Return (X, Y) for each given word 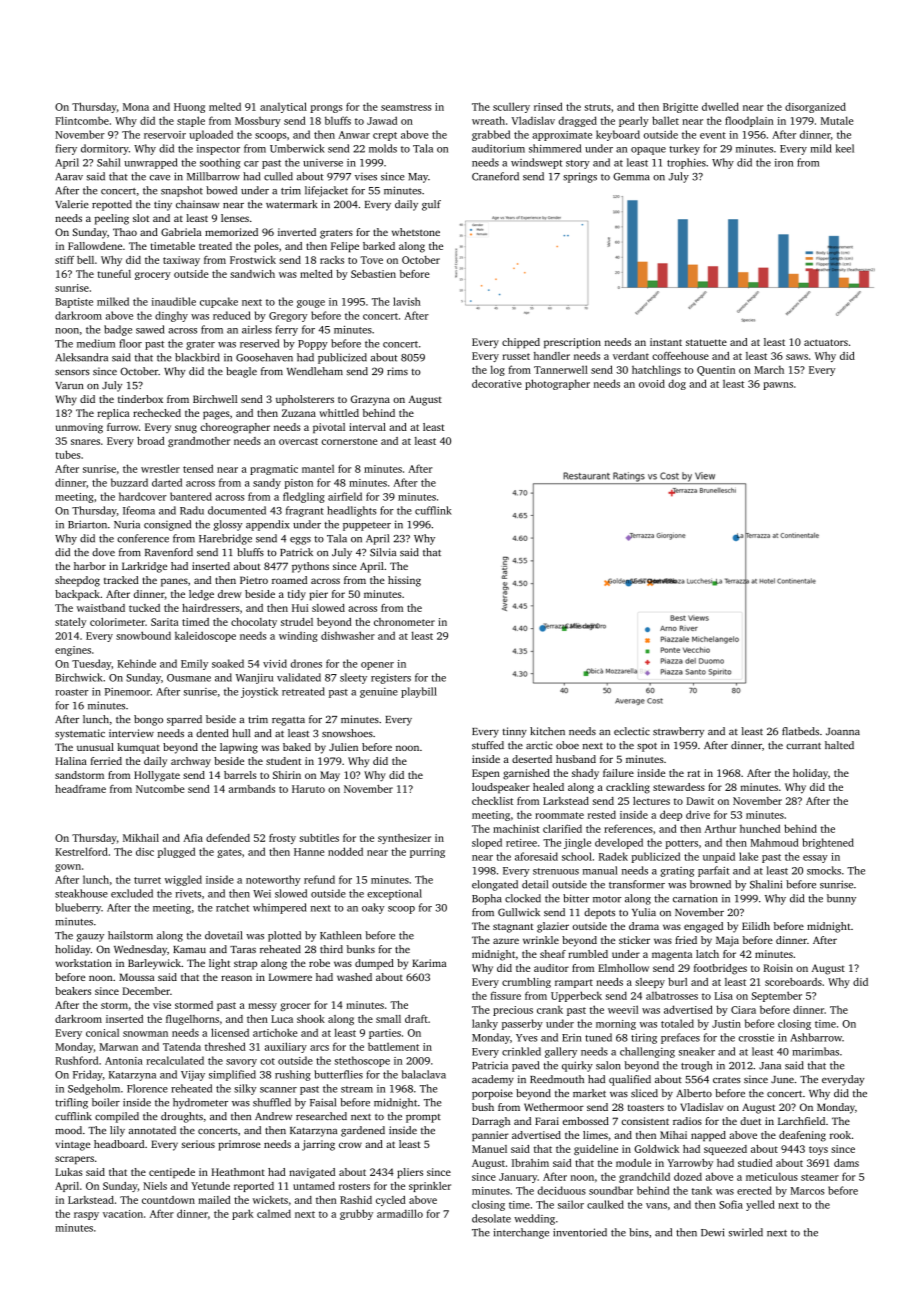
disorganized (815, 107)
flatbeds (800, 731)
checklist (492, 801)
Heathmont (238, 1172)
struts (598, 107)
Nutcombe (160, 789)
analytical (283, 107)
